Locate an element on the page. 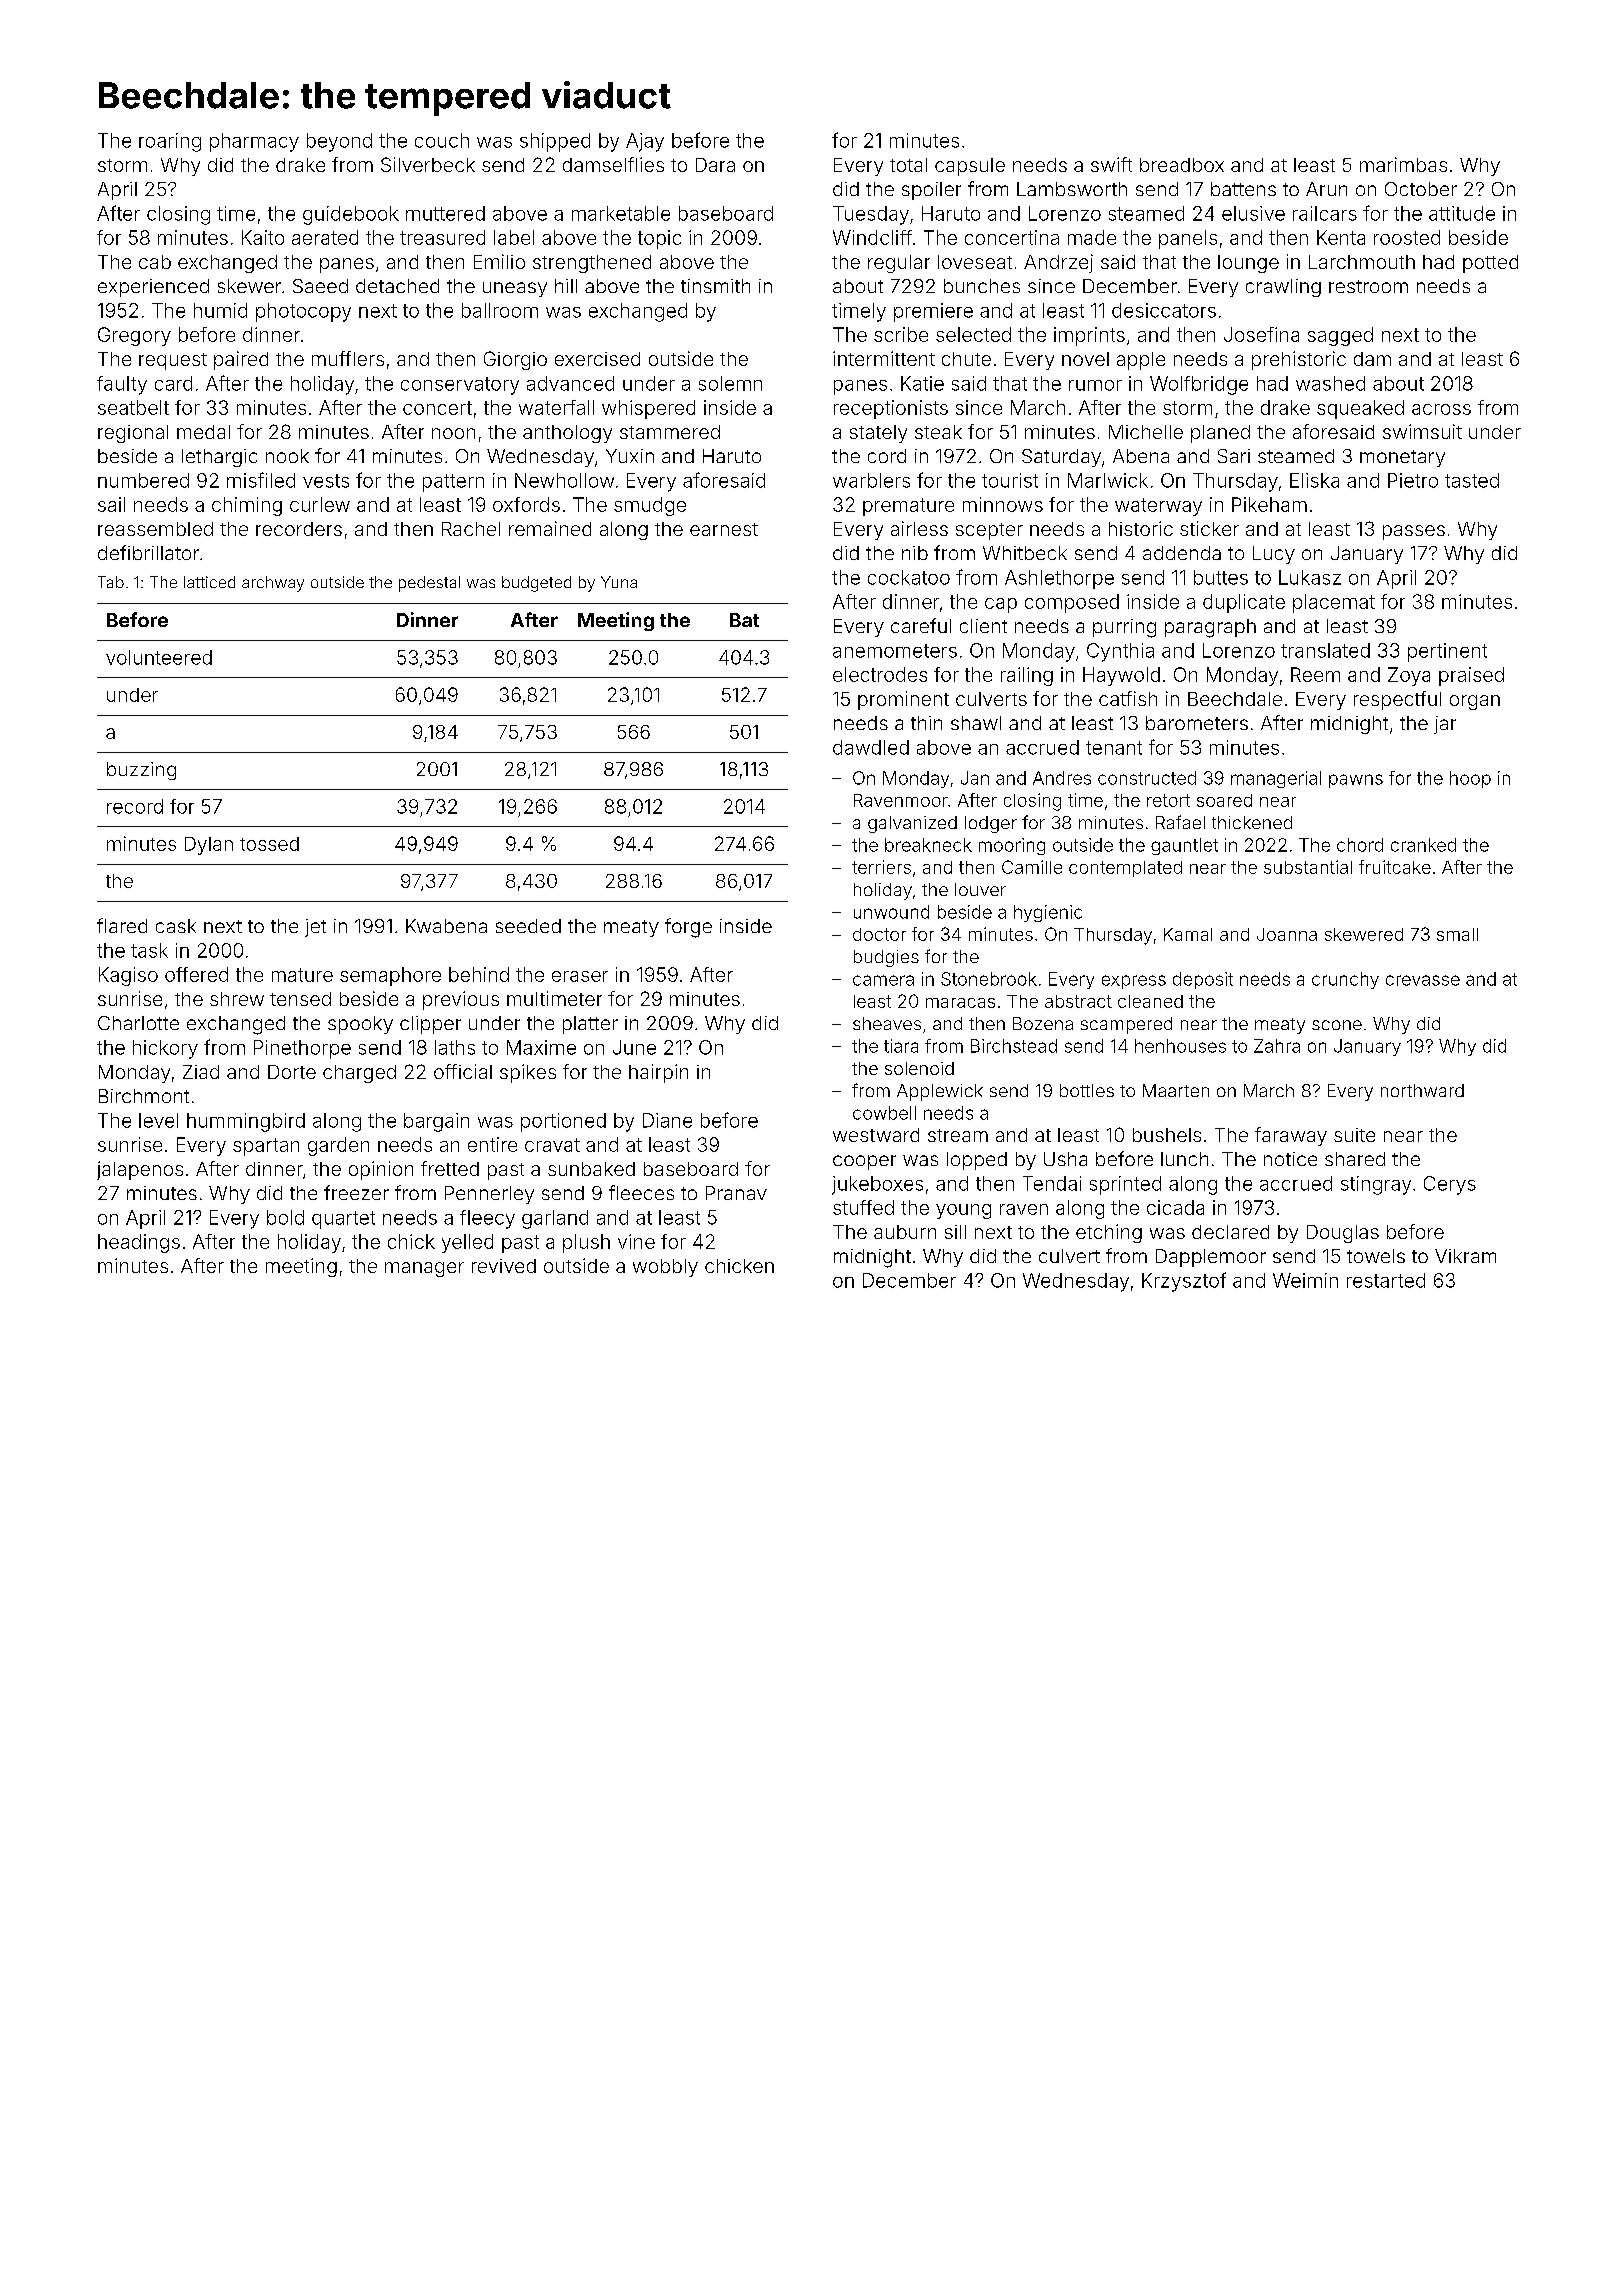  card is located at coordinates (173, 383).
